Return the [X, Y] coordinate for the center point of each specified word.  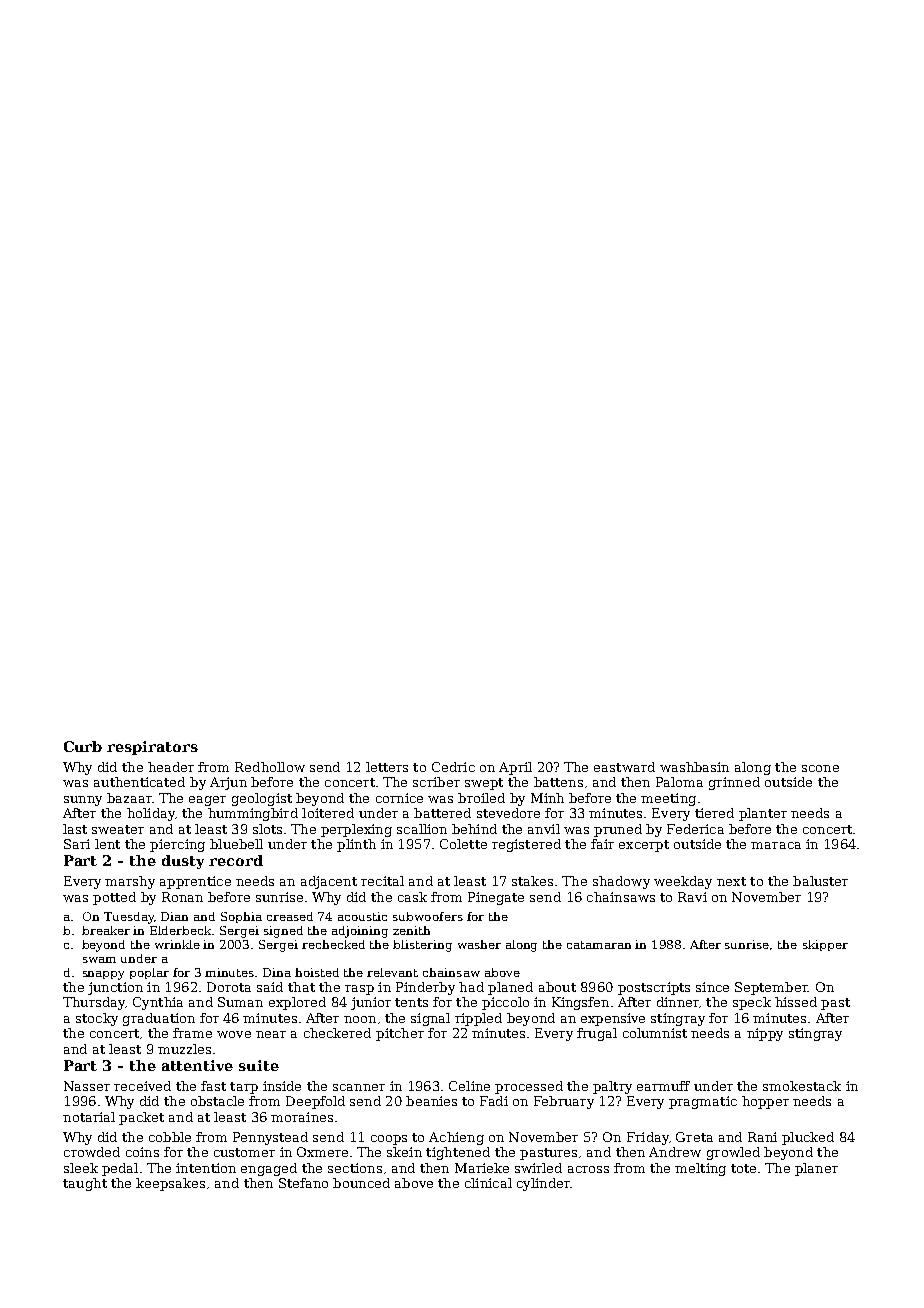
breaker [106, 930]
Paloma [679, 782]
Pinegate [496, 898]
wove [234, 1034]
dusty [183, 862]
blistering [422, 946]
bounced [361, 1183]
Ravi [692, 897]
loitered [328, 813]
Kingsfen [580, 1003]
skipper [825, 945]
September [771, 988]
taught [85, 1184]
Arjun [228, 783]
